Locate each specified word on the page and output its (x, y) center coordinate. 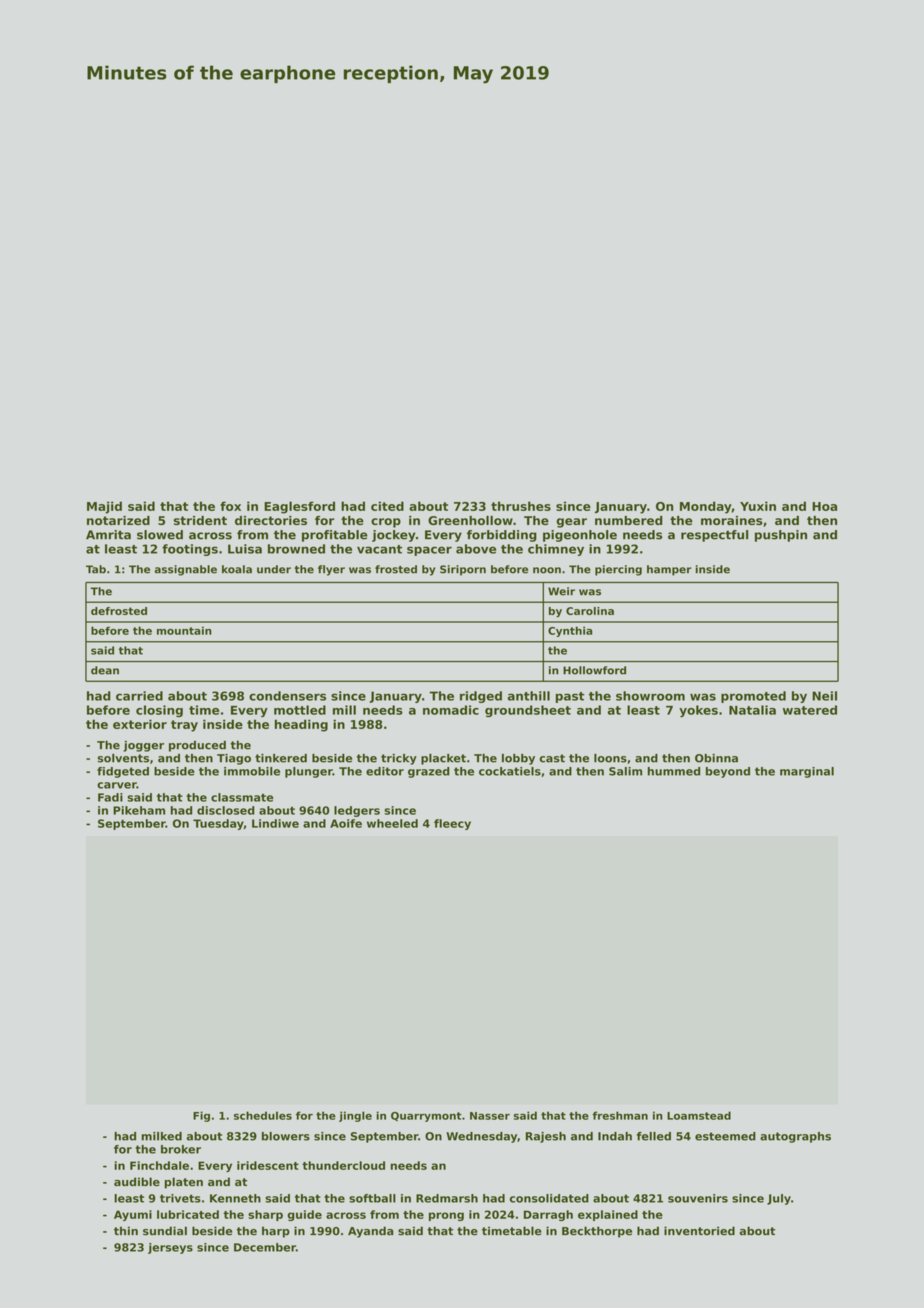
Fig (201, 1116)
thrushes (521, 506)
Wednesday (481, 1137)
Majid (104, 507)
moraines (731, 520)
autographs (795, 1137)
